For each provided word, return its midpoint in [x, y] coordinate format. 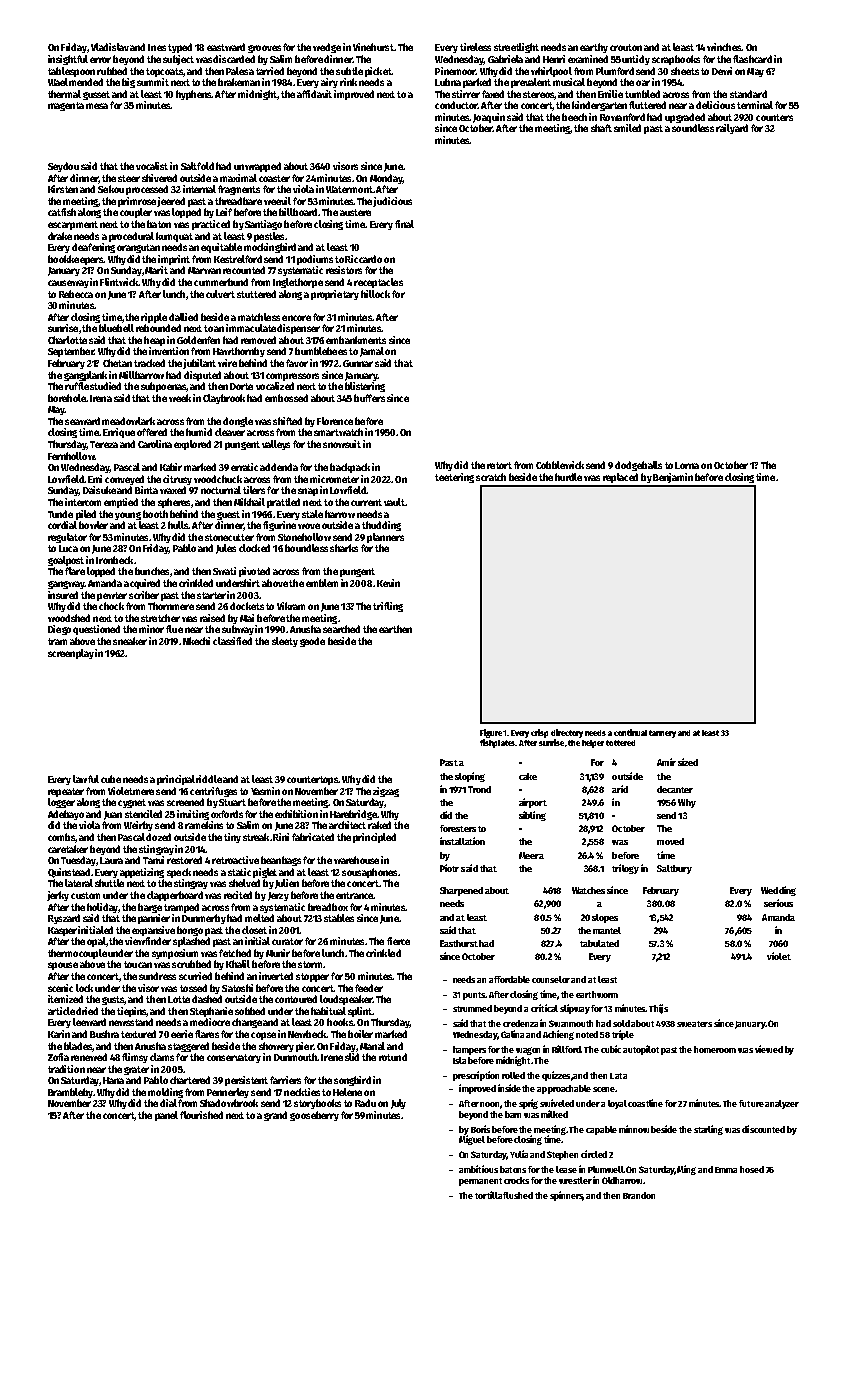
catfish [62, 212]
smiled [627, 128]
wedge [327, 48]
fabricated [313, 837]
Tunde [60, 514]
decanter [675, 789]
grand [275, 1116]
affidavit [314, 94]
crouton [626, 47]
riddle [209, 779]
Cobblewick [560, 465]
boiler [360, 1034]
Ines [157, 47]
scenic [60, 988]
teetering [454, 478]
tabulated [599, 943]
